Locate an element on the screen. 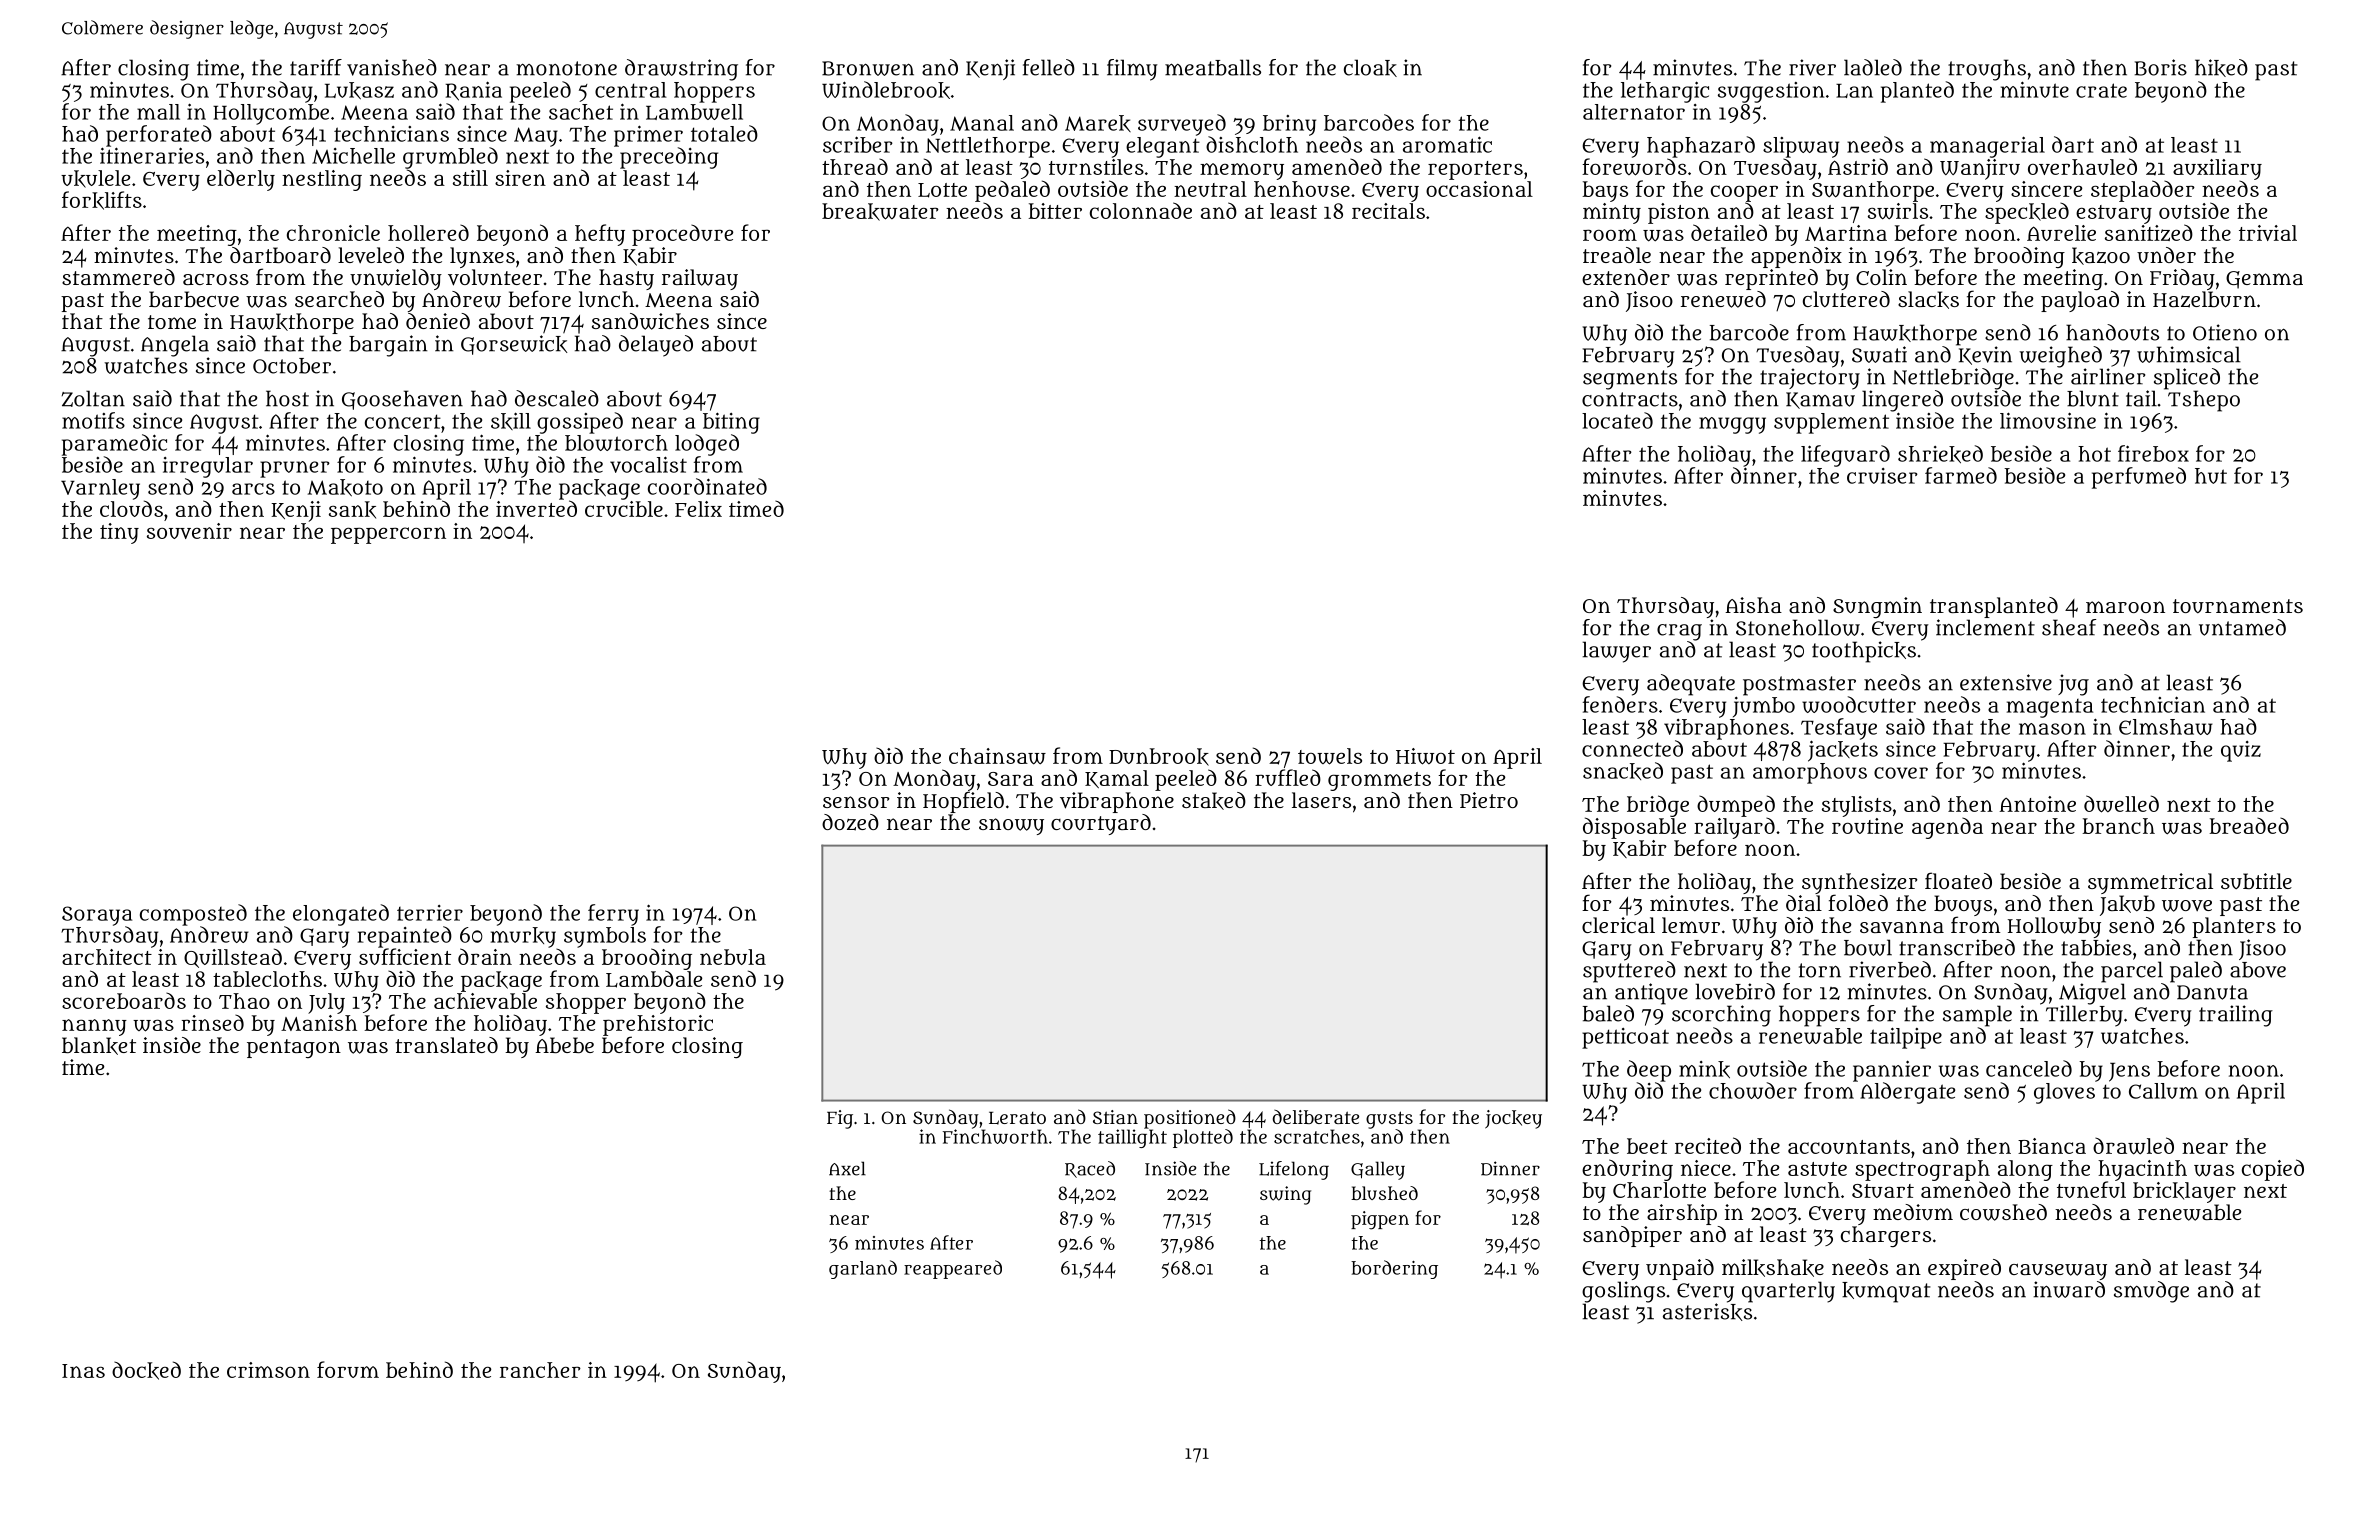  trailing is located at coordinates (2236, 1016).
